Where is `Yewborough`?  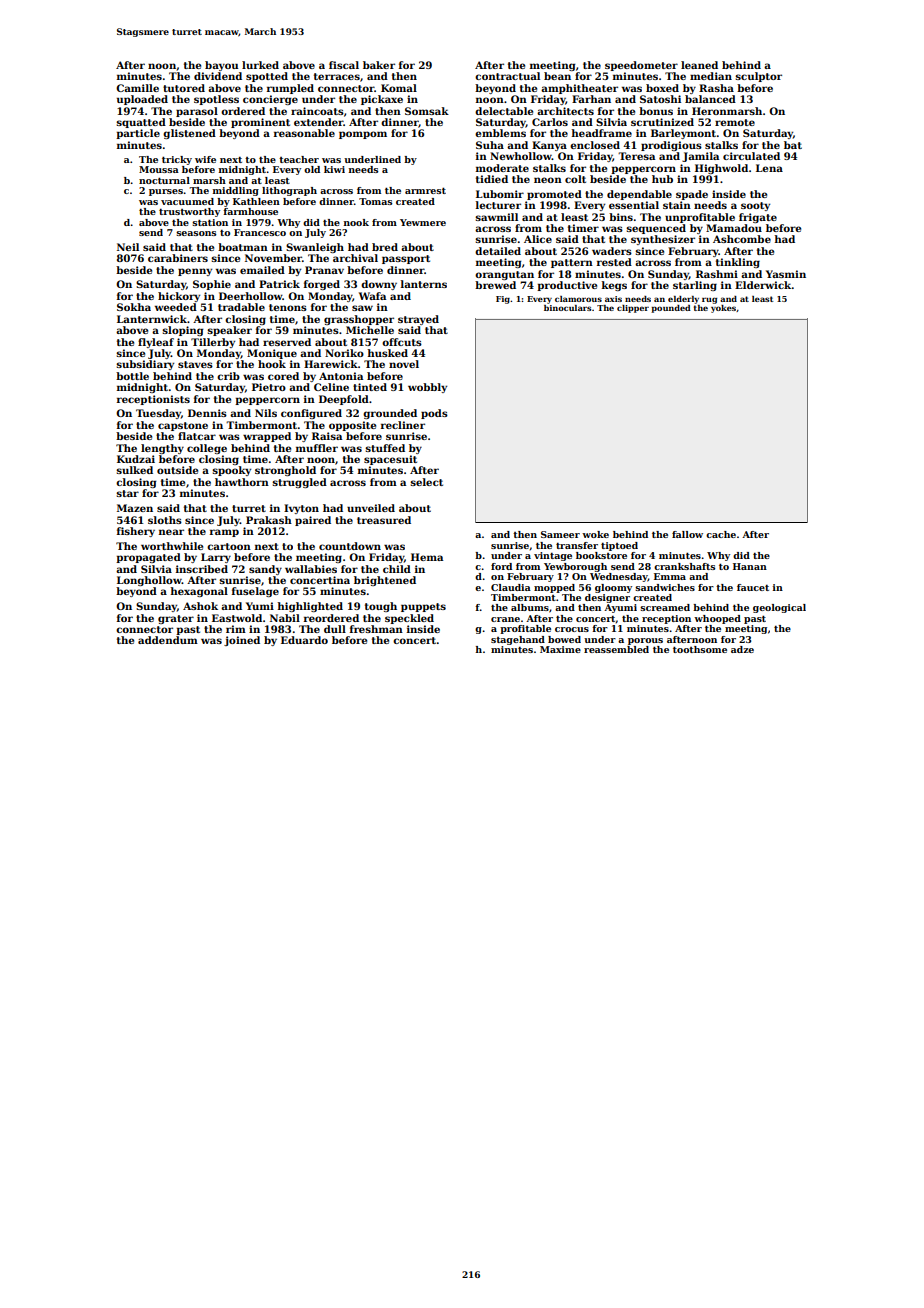 Yewborough is located at coordinates (575, 567).
